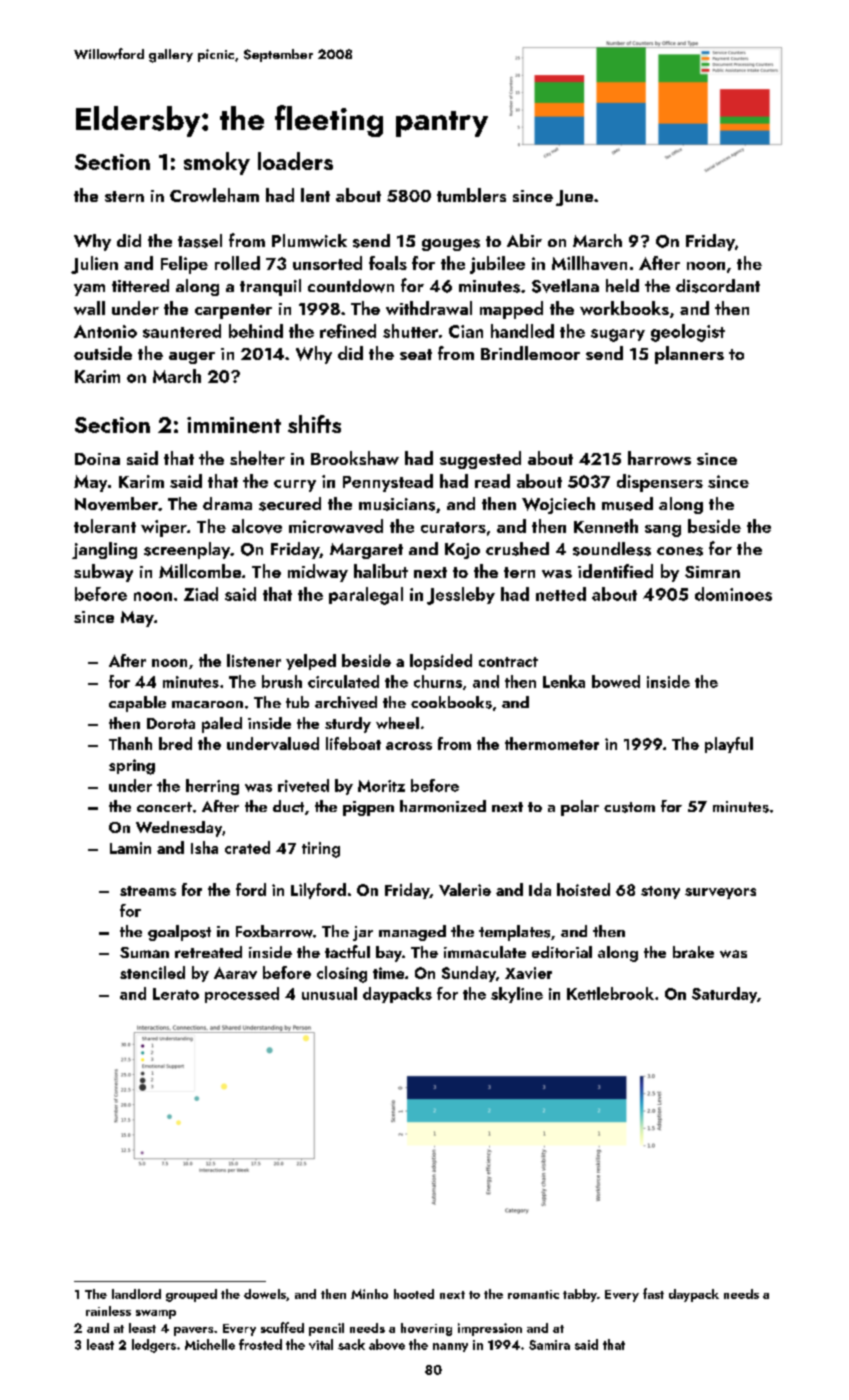 Image resolution: width=849 pixels, height=1400 pixels. I want to click on Simran, so click(712, 572).
